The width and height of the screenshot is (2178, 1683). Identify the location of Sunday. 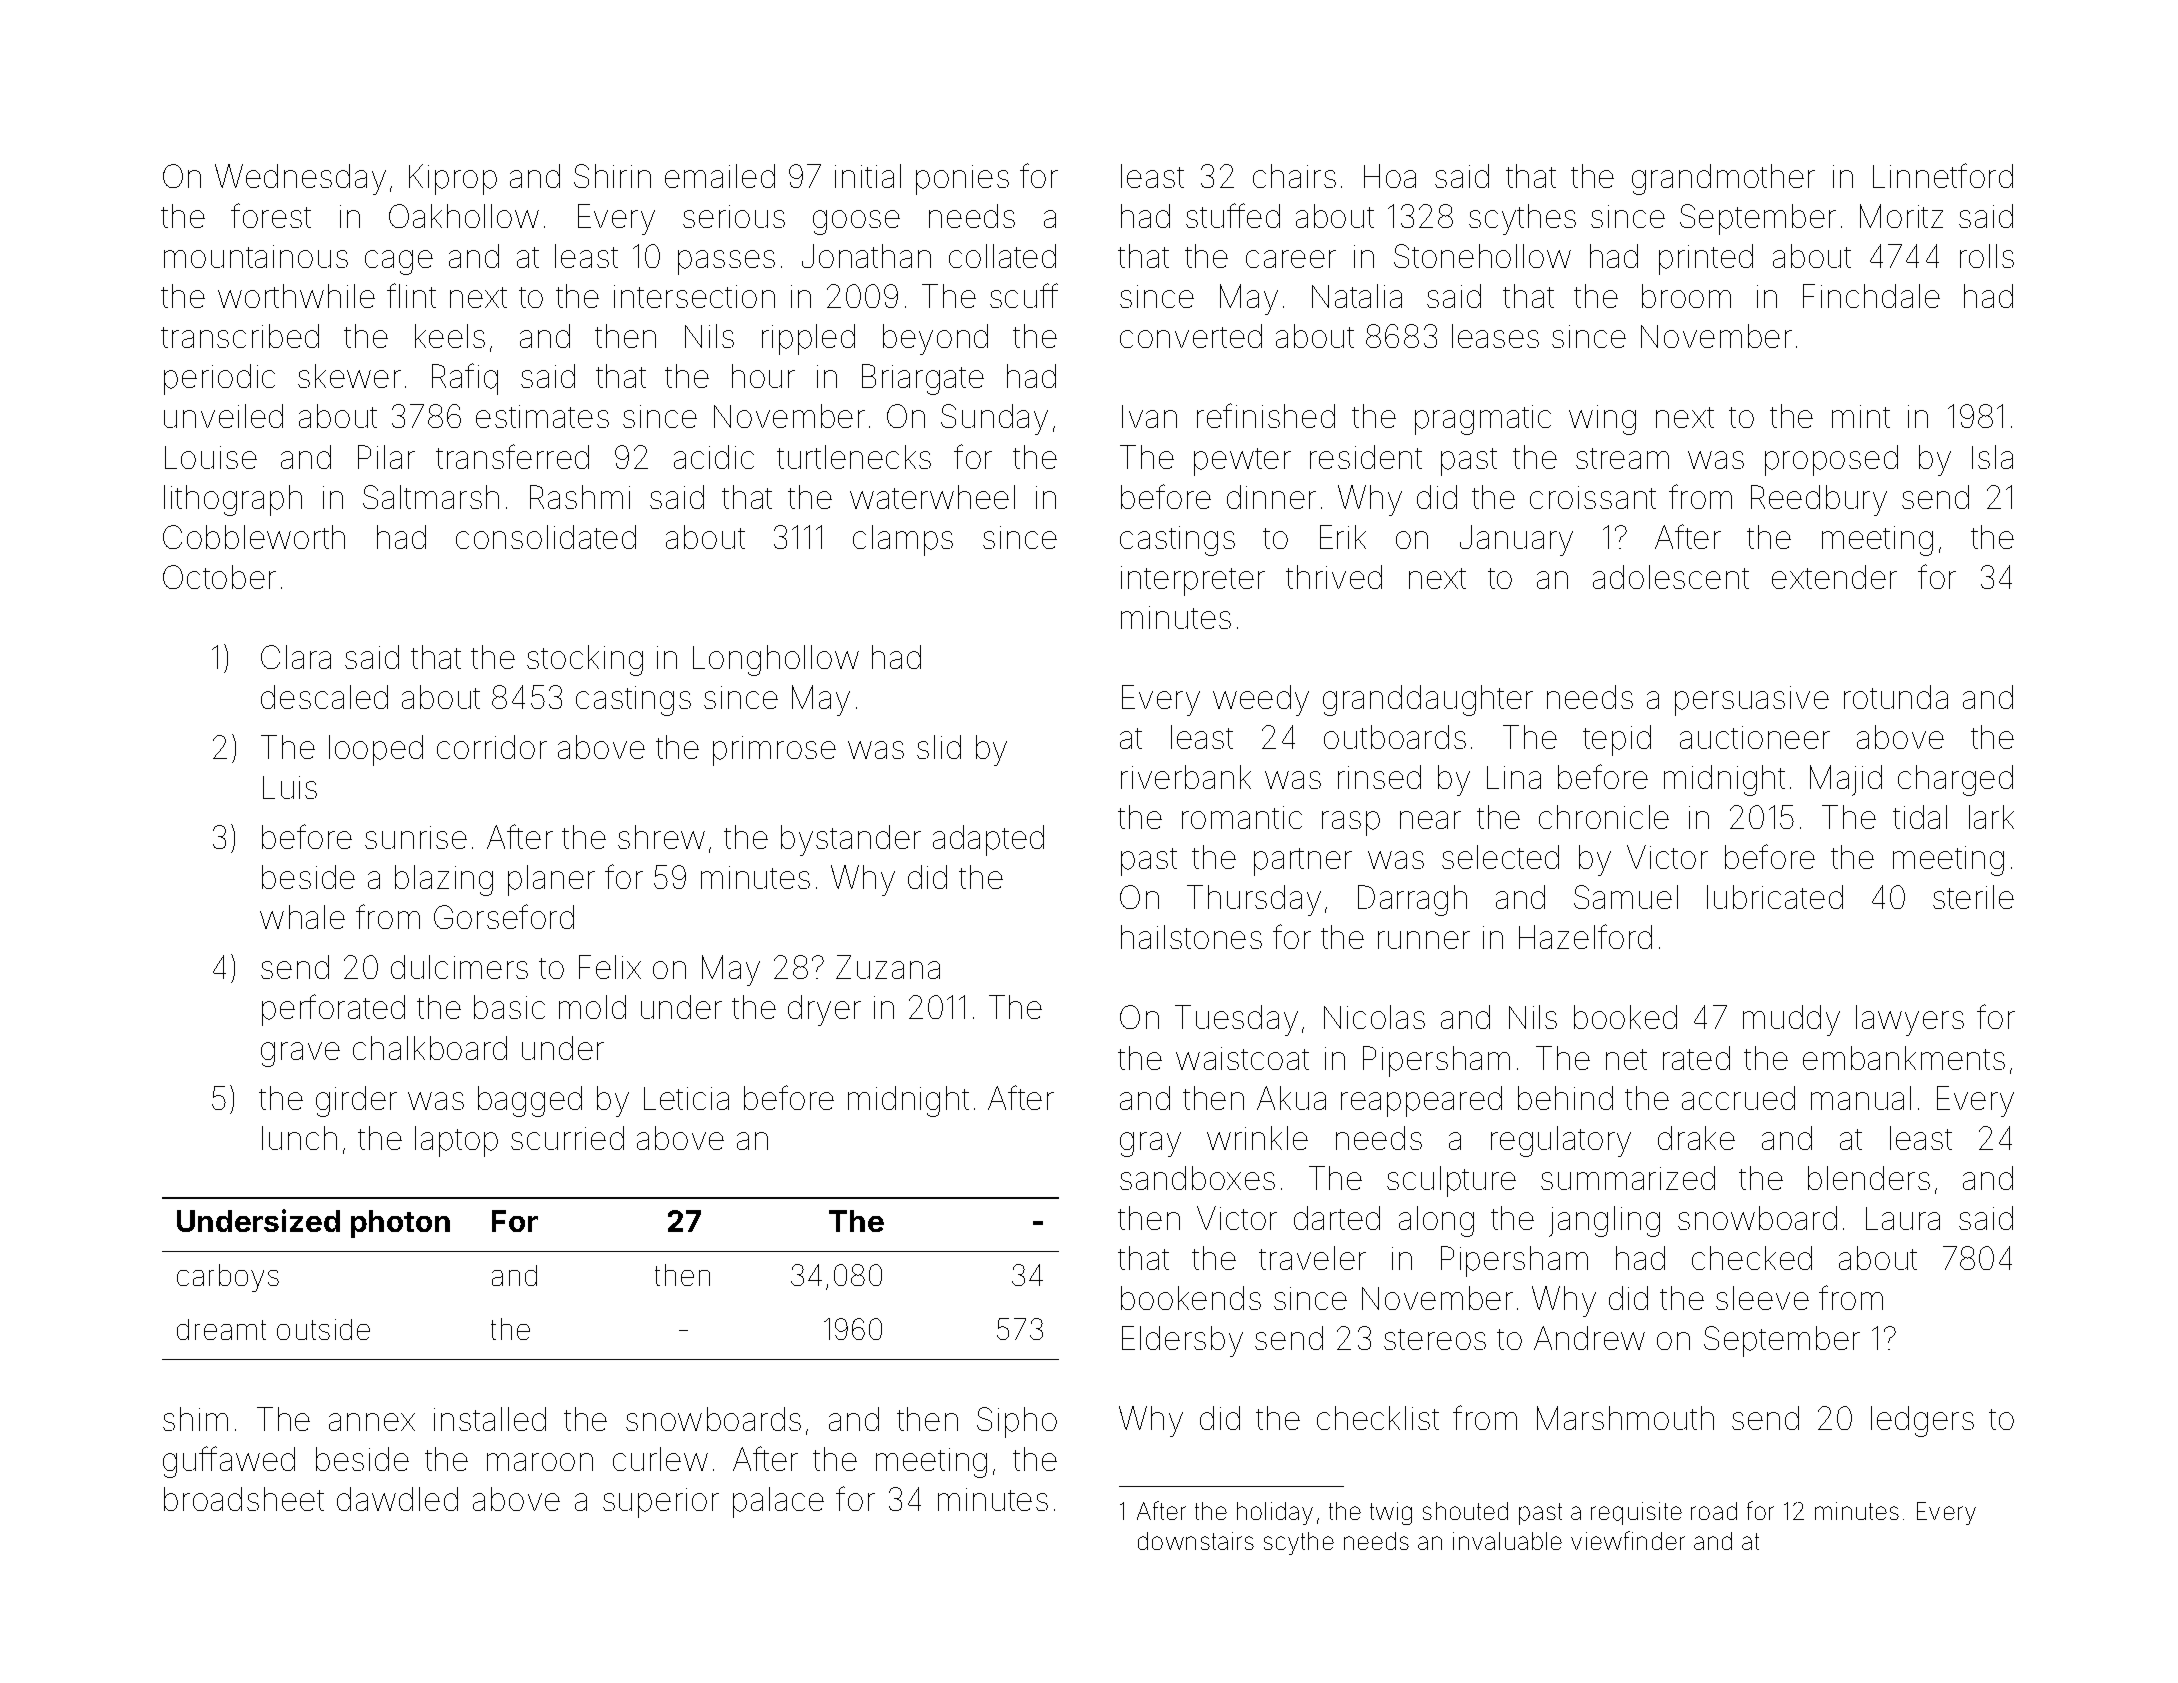
(994, 419).
